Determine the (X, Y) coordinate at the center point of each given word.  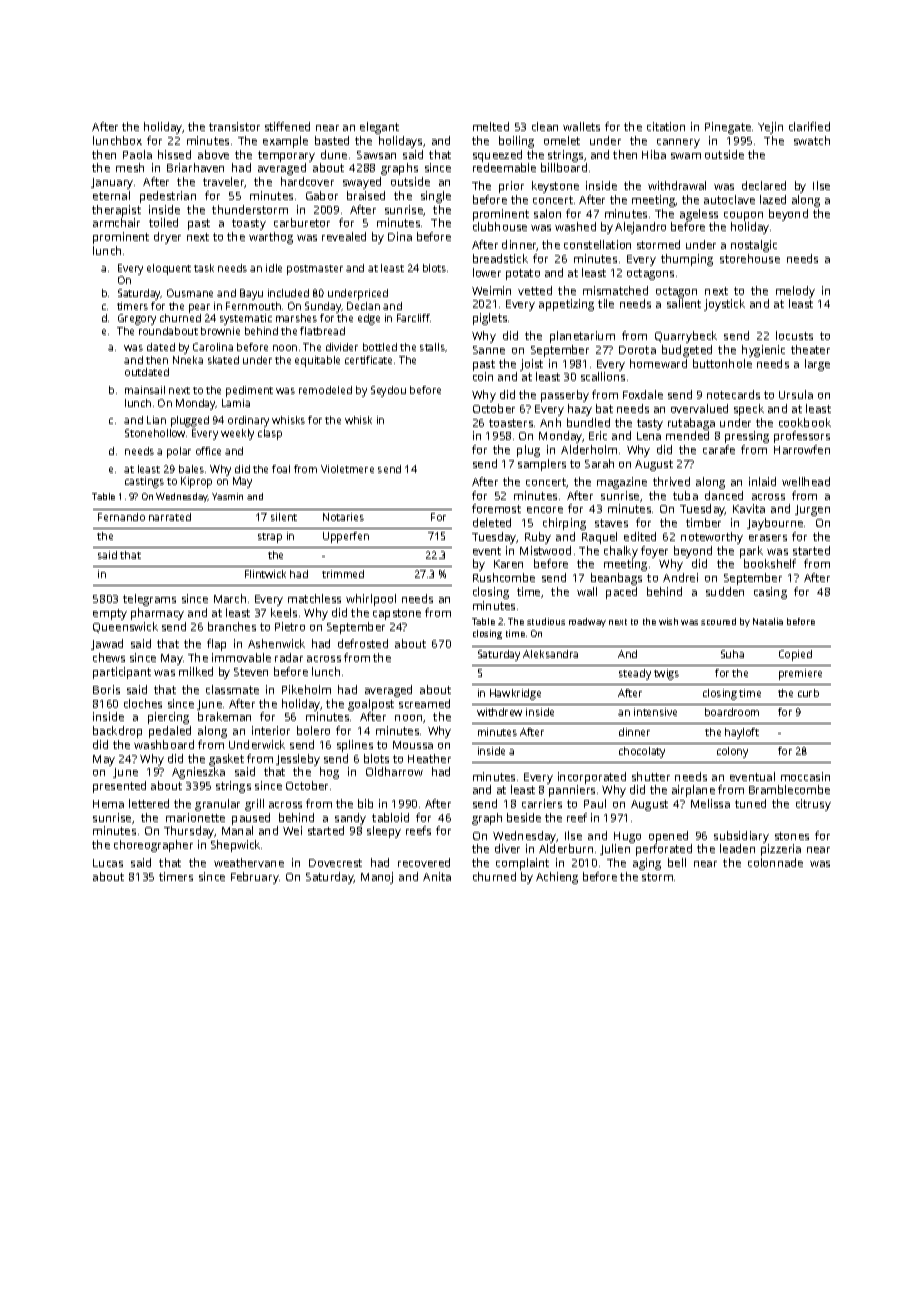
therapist (116, 211)
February (255, 878)
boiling (516, 142)
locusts (794, 335)
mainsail (145, 390)
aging (647, 864)
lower (487, 272)
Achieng (557, 878)
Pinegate (728, 128)
